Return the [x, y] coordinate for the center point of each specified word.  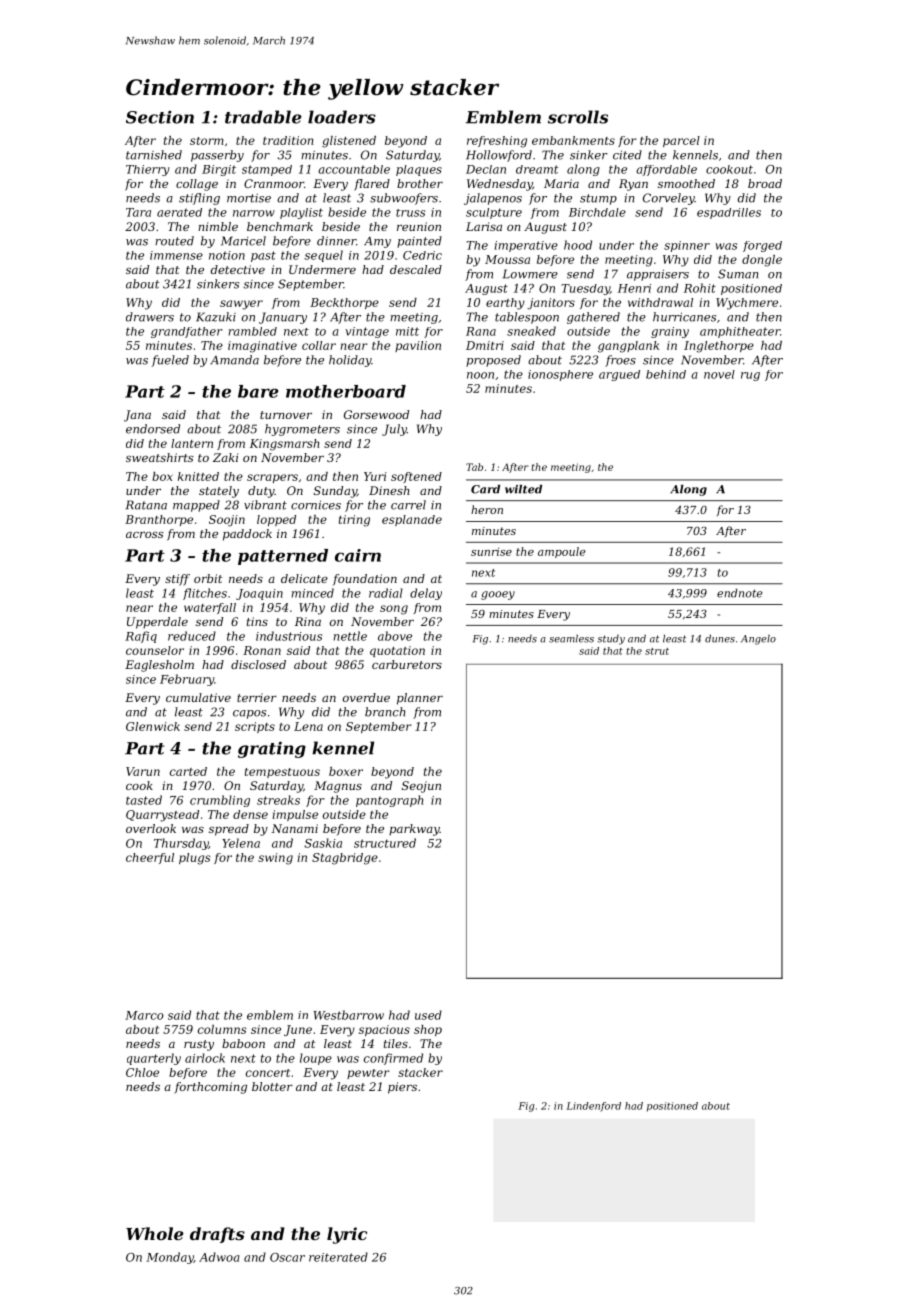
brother [420, 183]
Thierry [148, 170]
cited [627, 155]
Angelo [758, 640]
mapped [196, 506]
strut [657, 651]
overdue [366, 697]
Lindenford [593, 1107]
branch [385, 712]
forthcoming [210, 1088]
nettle [350, 636]
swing [275, 859]
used [428, 1015]
